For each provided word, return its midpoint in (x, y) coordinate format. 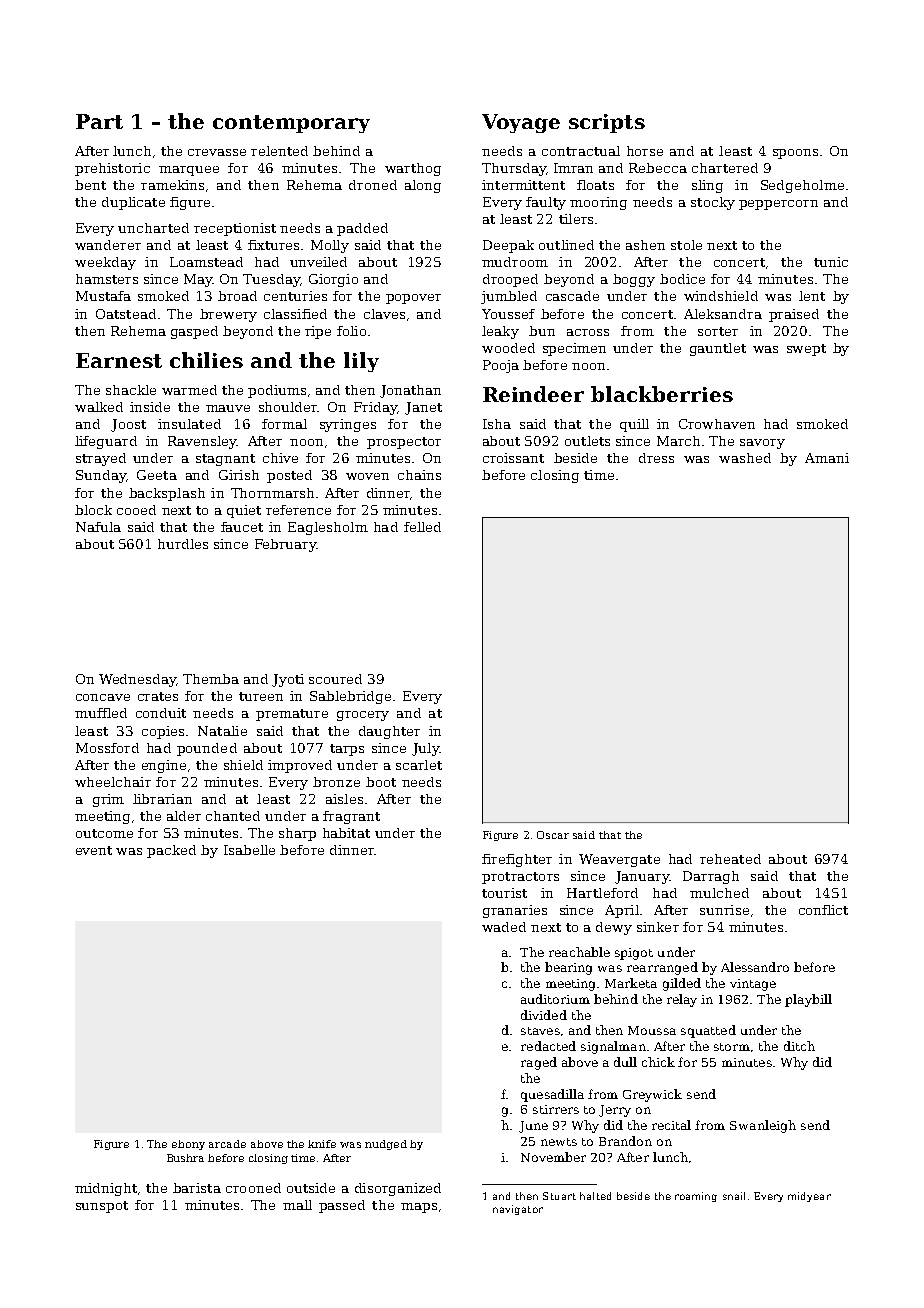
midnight (106, 1189)
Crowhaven (717, 424)
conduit (161, 713)
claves (384, 314)
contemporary (291, 124)
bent (90, 185)
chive (280, 458)
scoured (335, 679)
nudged (386, 1145)
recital (671, 1125)
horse (645, 151)
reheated (730, 859)
